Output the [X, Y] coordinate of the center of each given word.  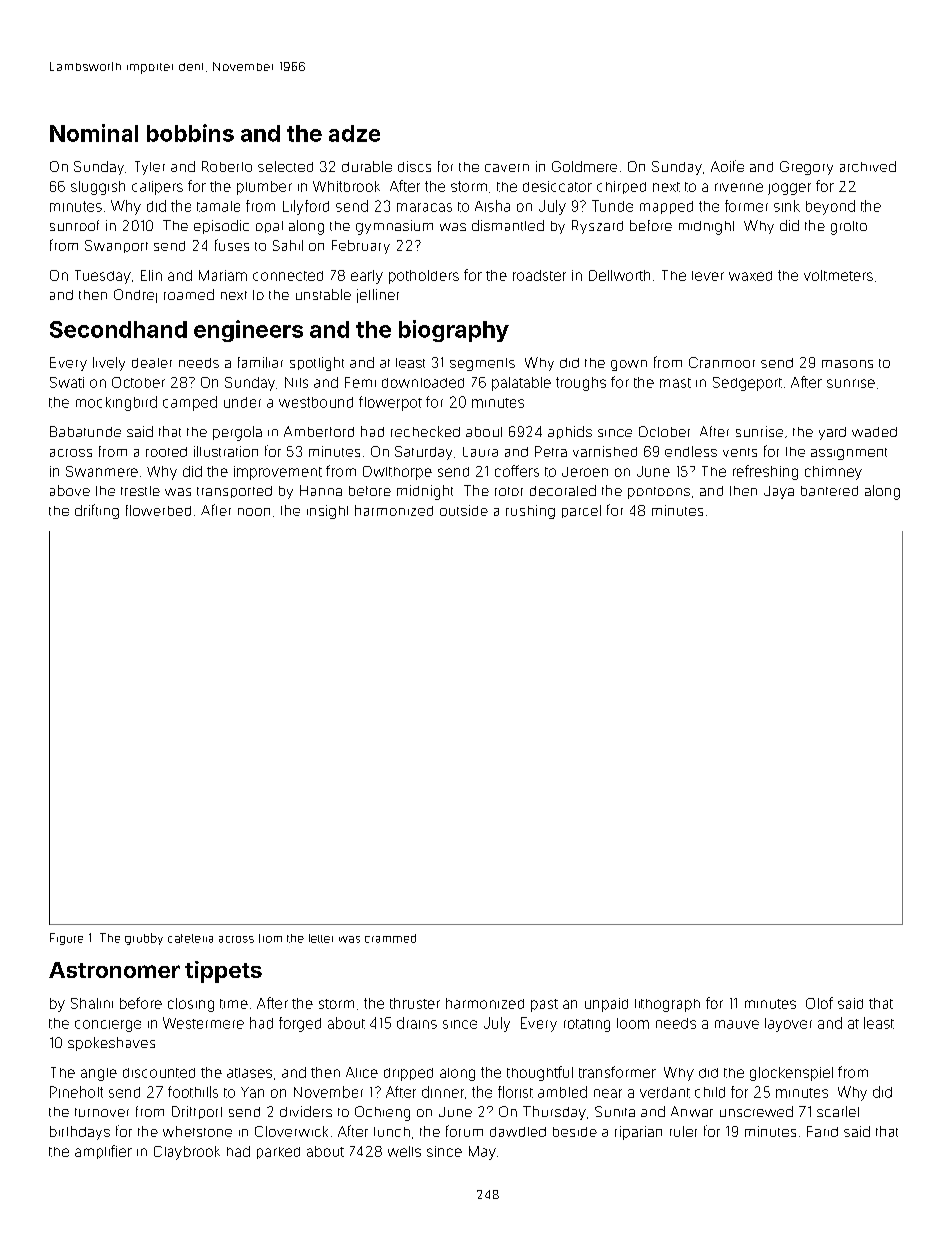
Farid [822, 1131]
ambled [562, 1092]
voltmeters [838, 275]
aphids [570, 432]
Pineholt [76, 1092]
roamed [189, 294]
